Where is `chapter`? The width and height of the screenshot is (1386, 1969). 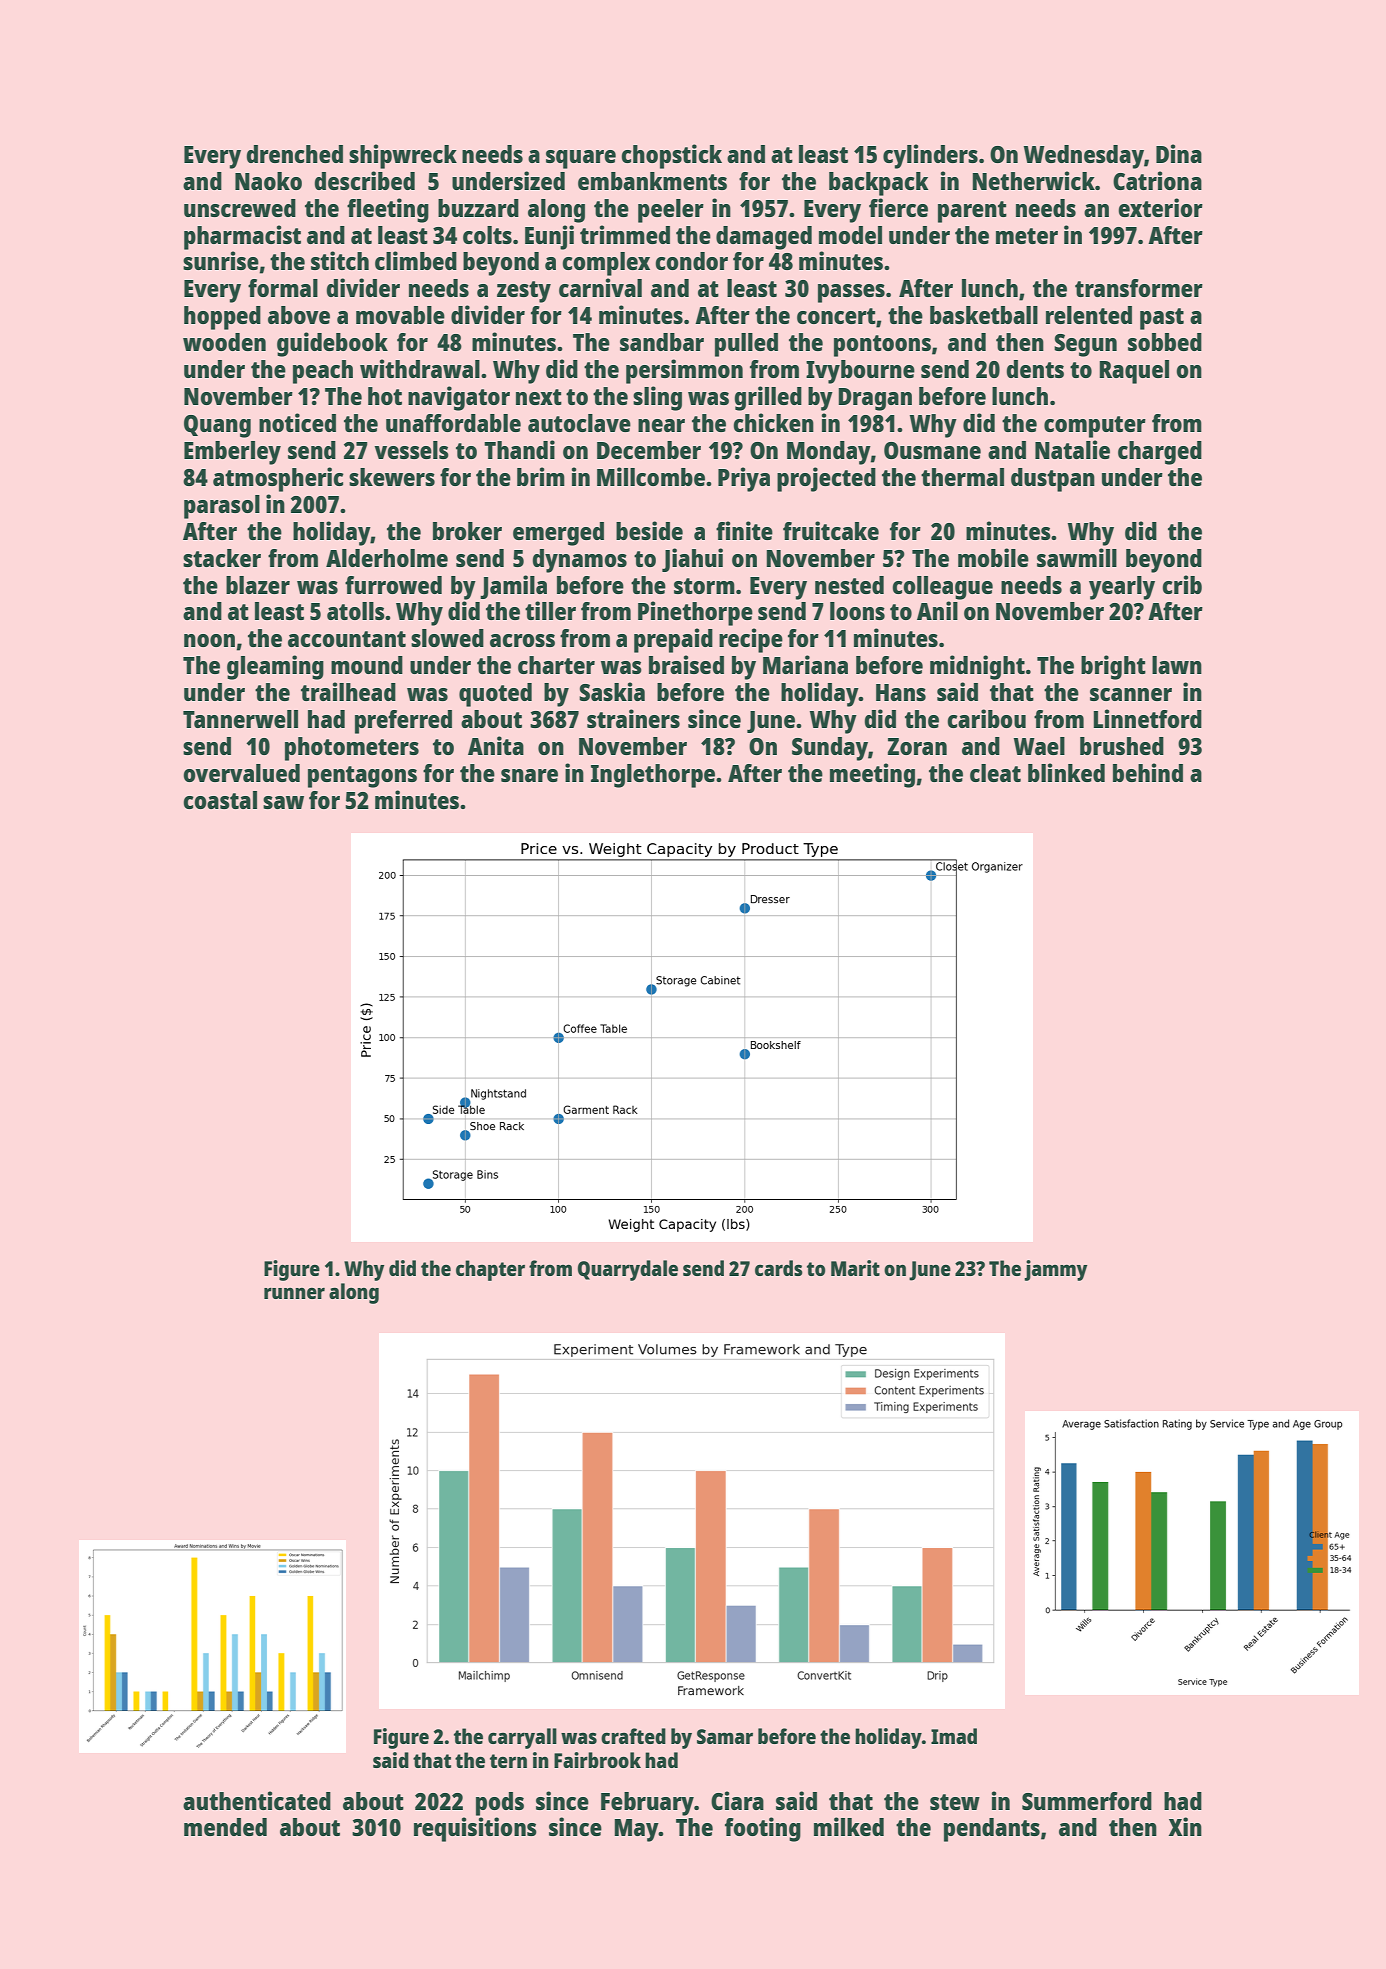
chapter is located at coordinates (490, 1270).
